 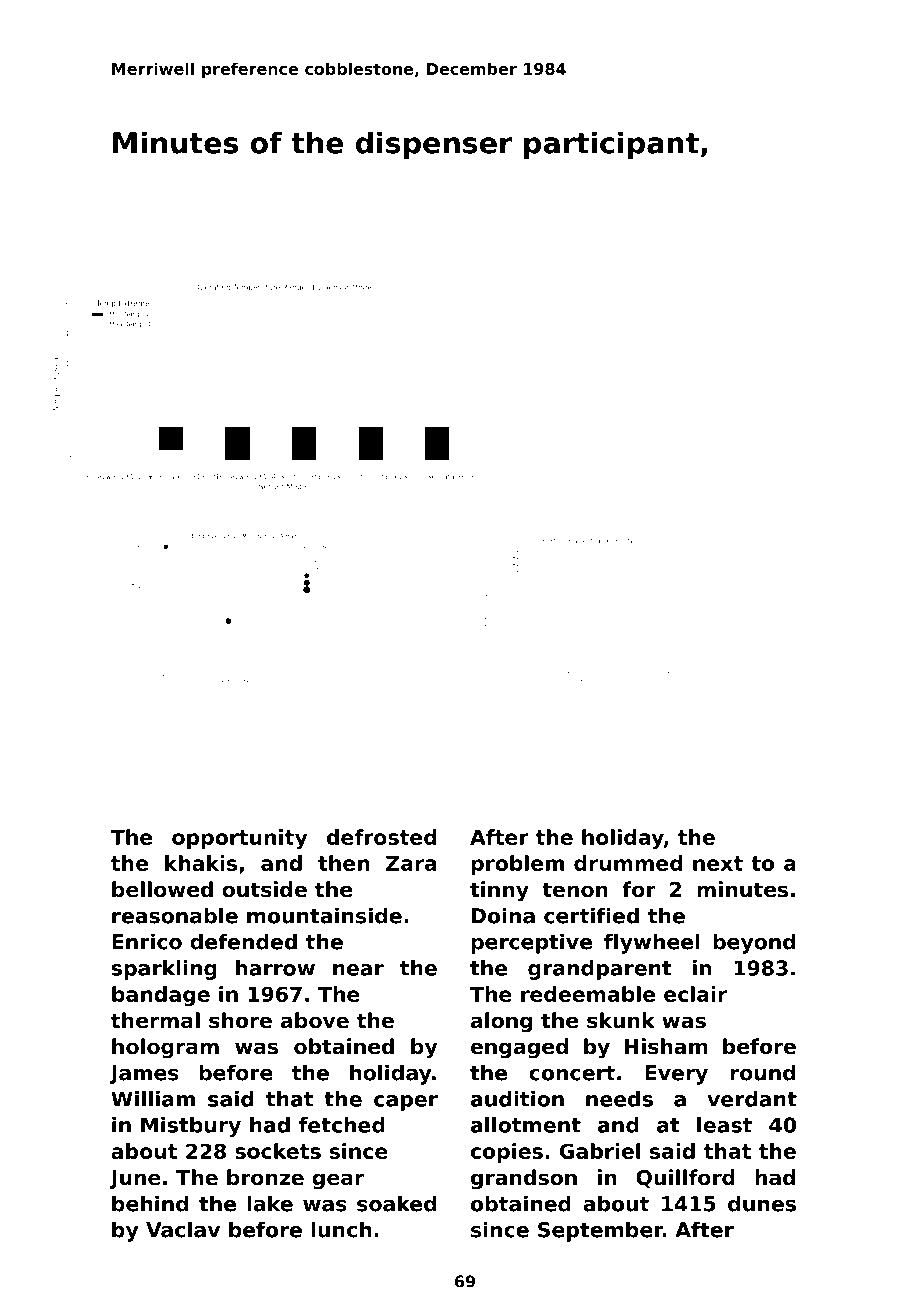 What do you see at coordinates (503, 915) in the screenshot?
I see `Doina` at bounding box center [503, 915].
